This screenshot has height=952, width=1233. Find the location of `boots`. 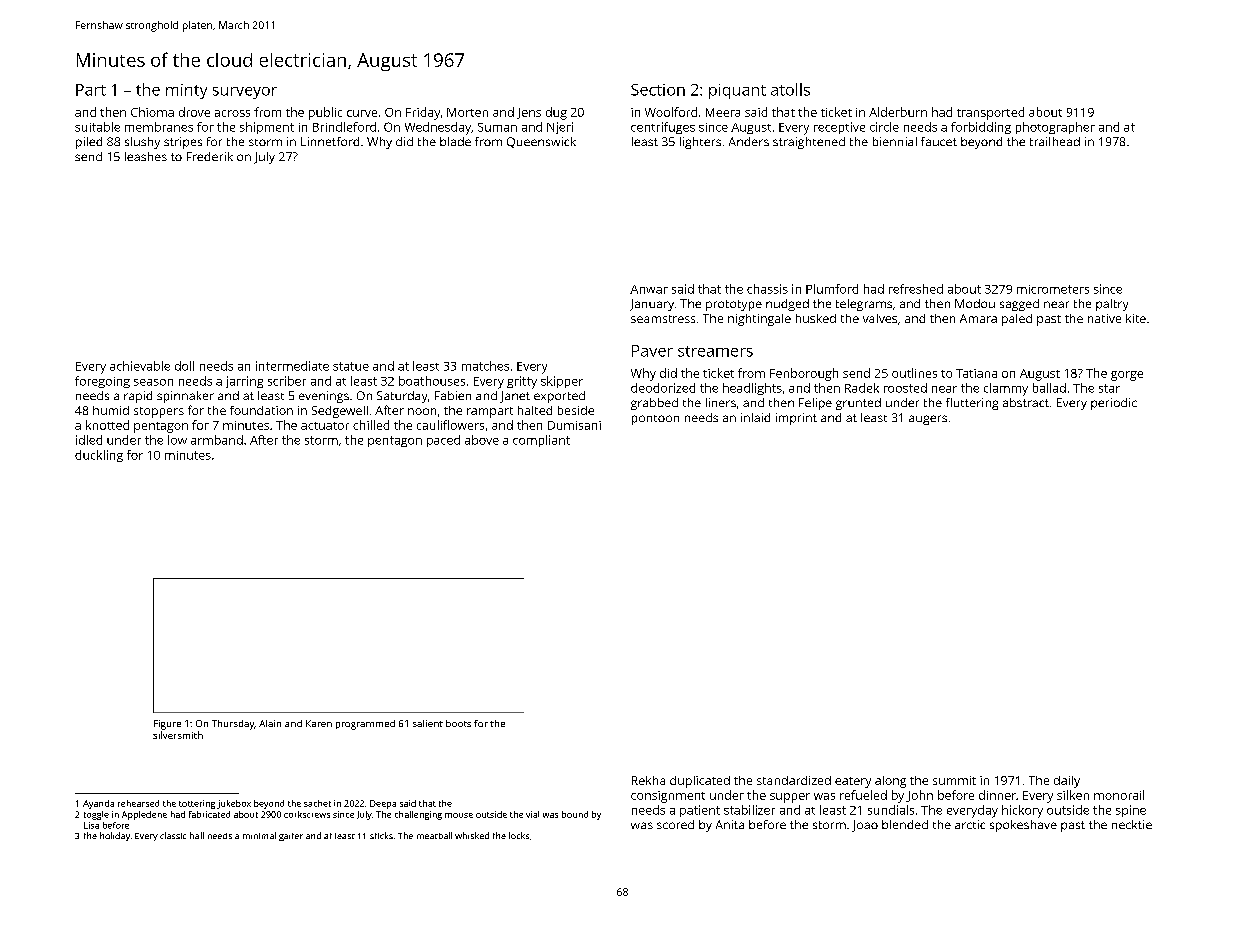

boots is located at coordinates (458, 723).
